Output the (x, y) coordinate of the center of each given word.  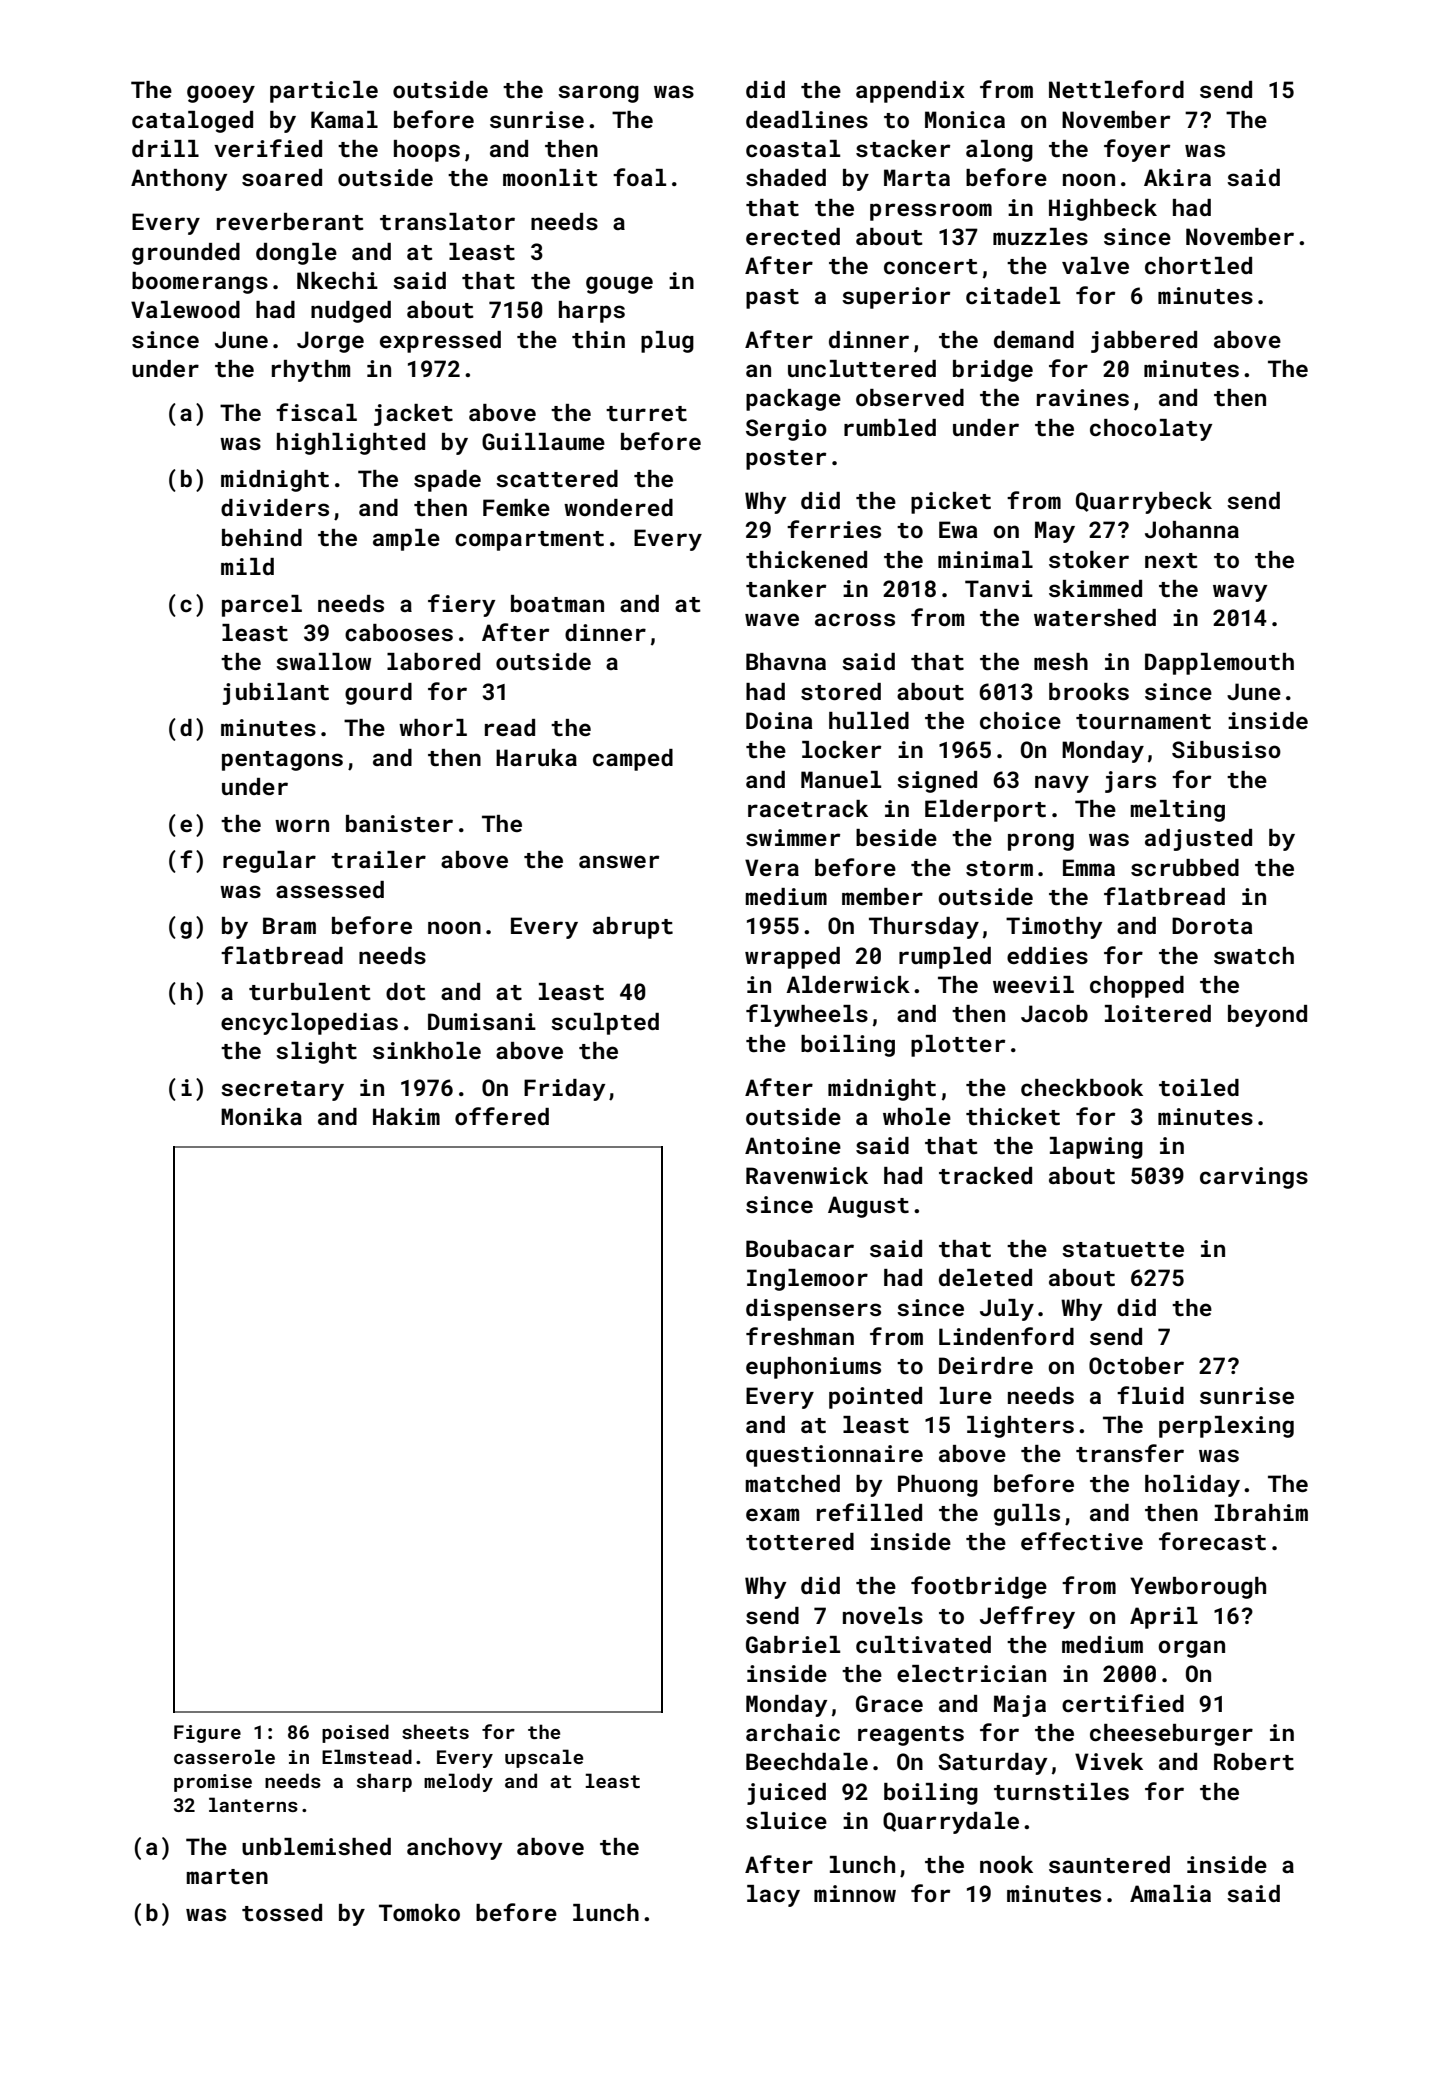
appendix (910, 92)
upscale (544, 1758)
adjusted (1198, 840)
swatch (1254, 955)
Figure (207, 1734)
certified (1123, 1703)
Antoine (793, 1145)
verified (268, 148)
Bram (289, 925)
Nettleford (1116, 89)
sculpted (605, 1024)
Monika (261, 1116)
